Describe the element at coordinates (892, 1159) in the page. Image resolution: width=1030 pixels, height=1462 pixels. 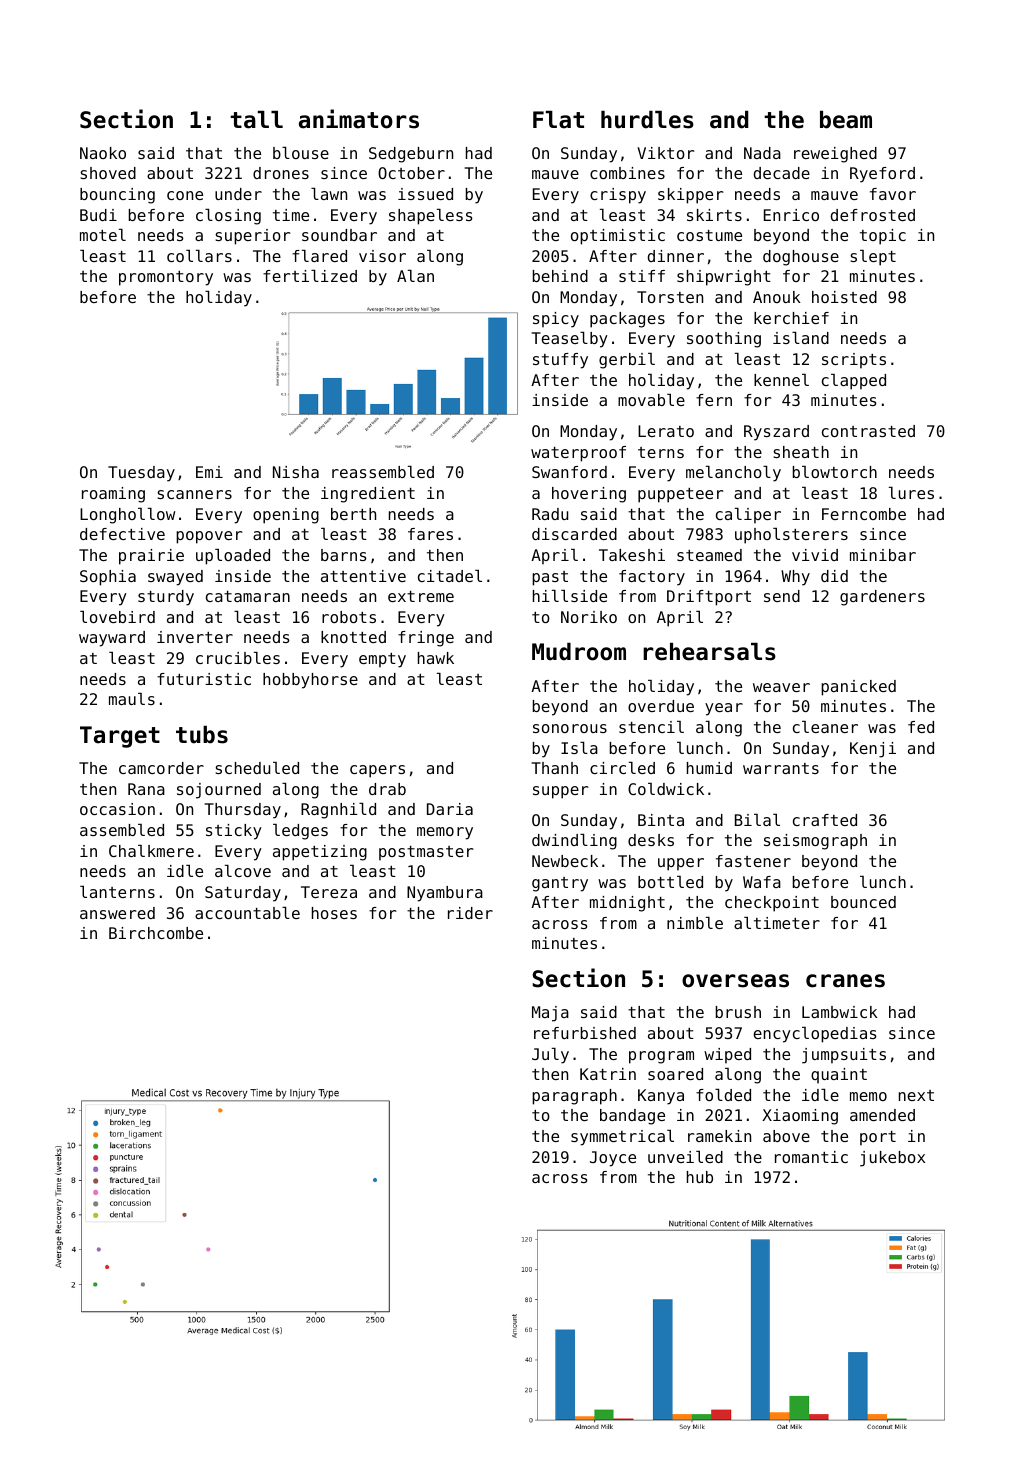
I see `jukebox` at that location.
